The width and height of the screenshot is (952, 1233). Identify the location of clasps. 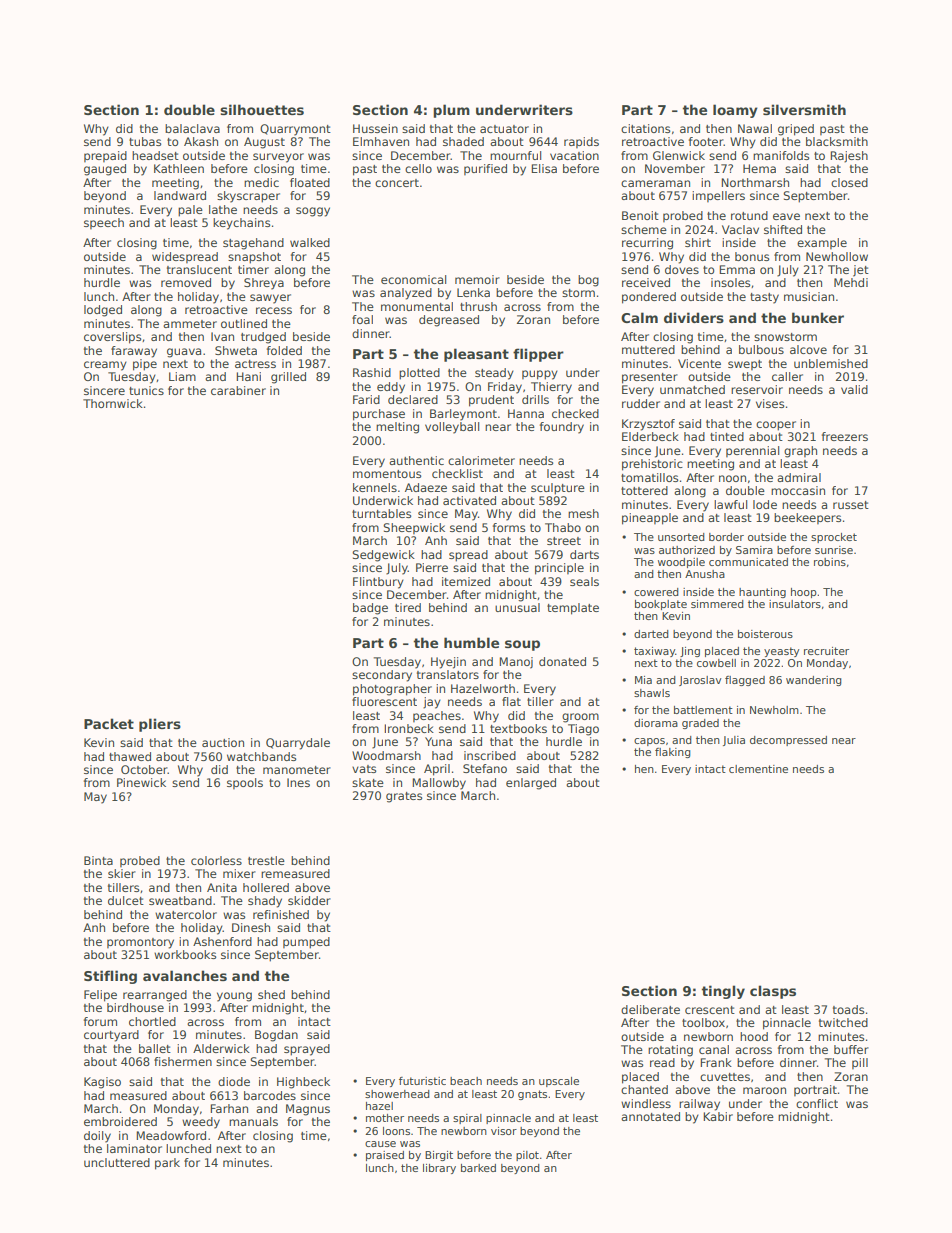
(773, 992).
